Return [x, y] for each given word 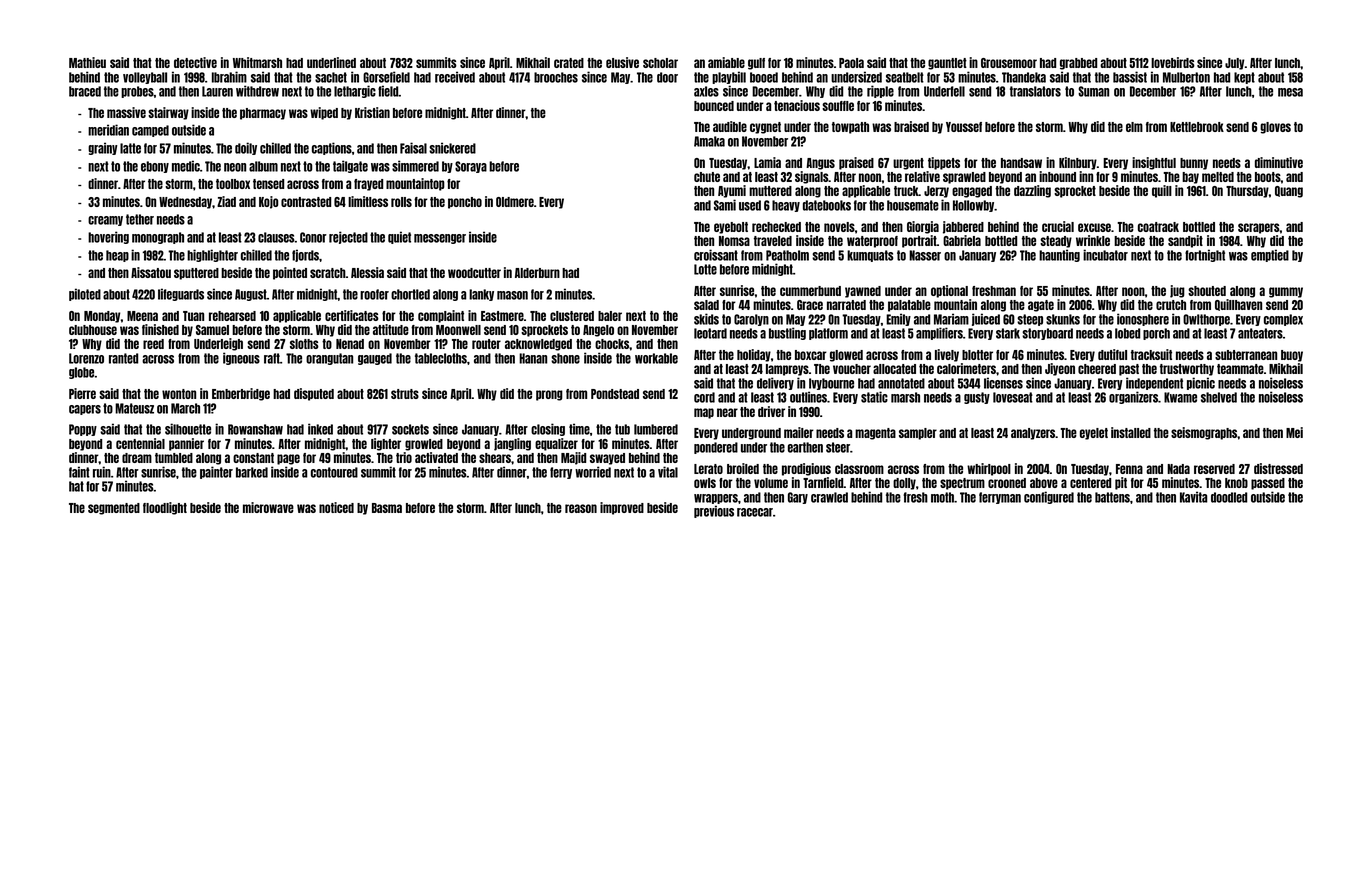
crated [569, 63]
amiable [726, 62]
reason [581, 508]
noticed [336, 507]
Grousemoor [1009, 63]
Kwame [1180, 397]
